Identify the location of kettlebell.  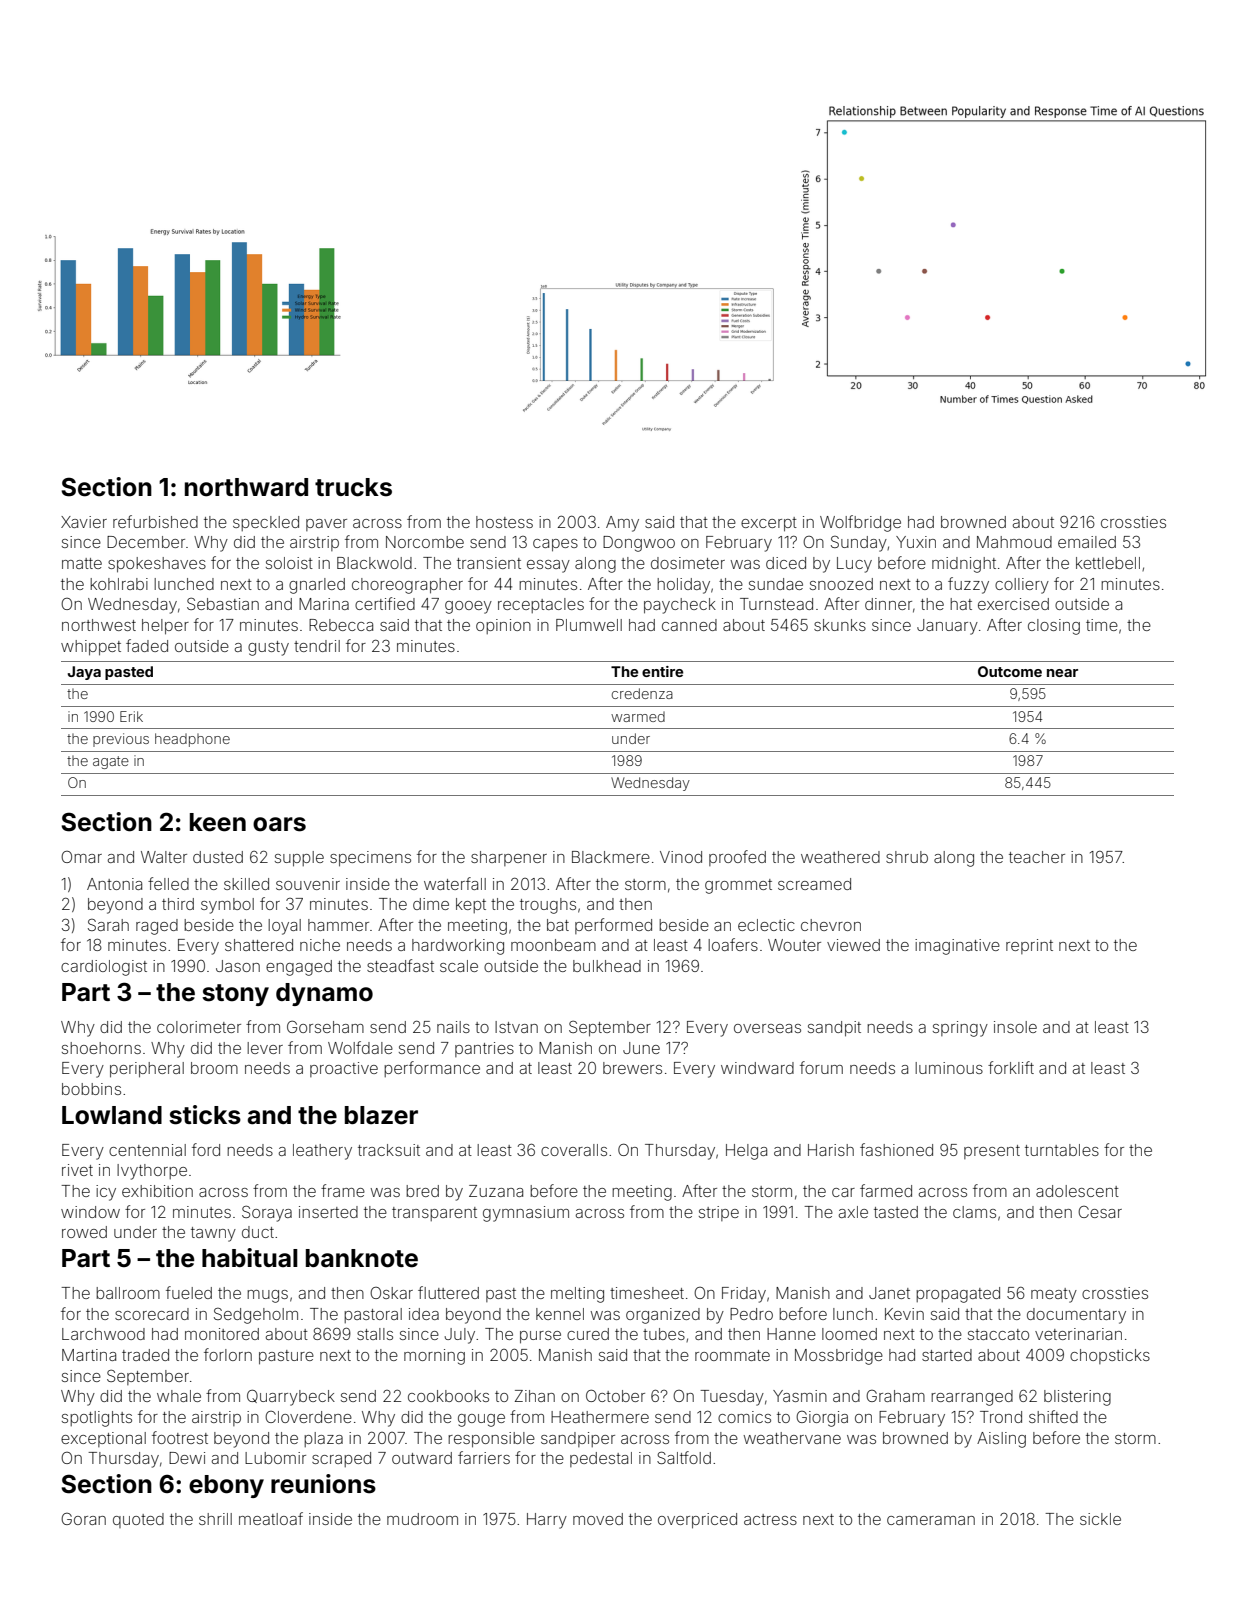
(1108, 563).
